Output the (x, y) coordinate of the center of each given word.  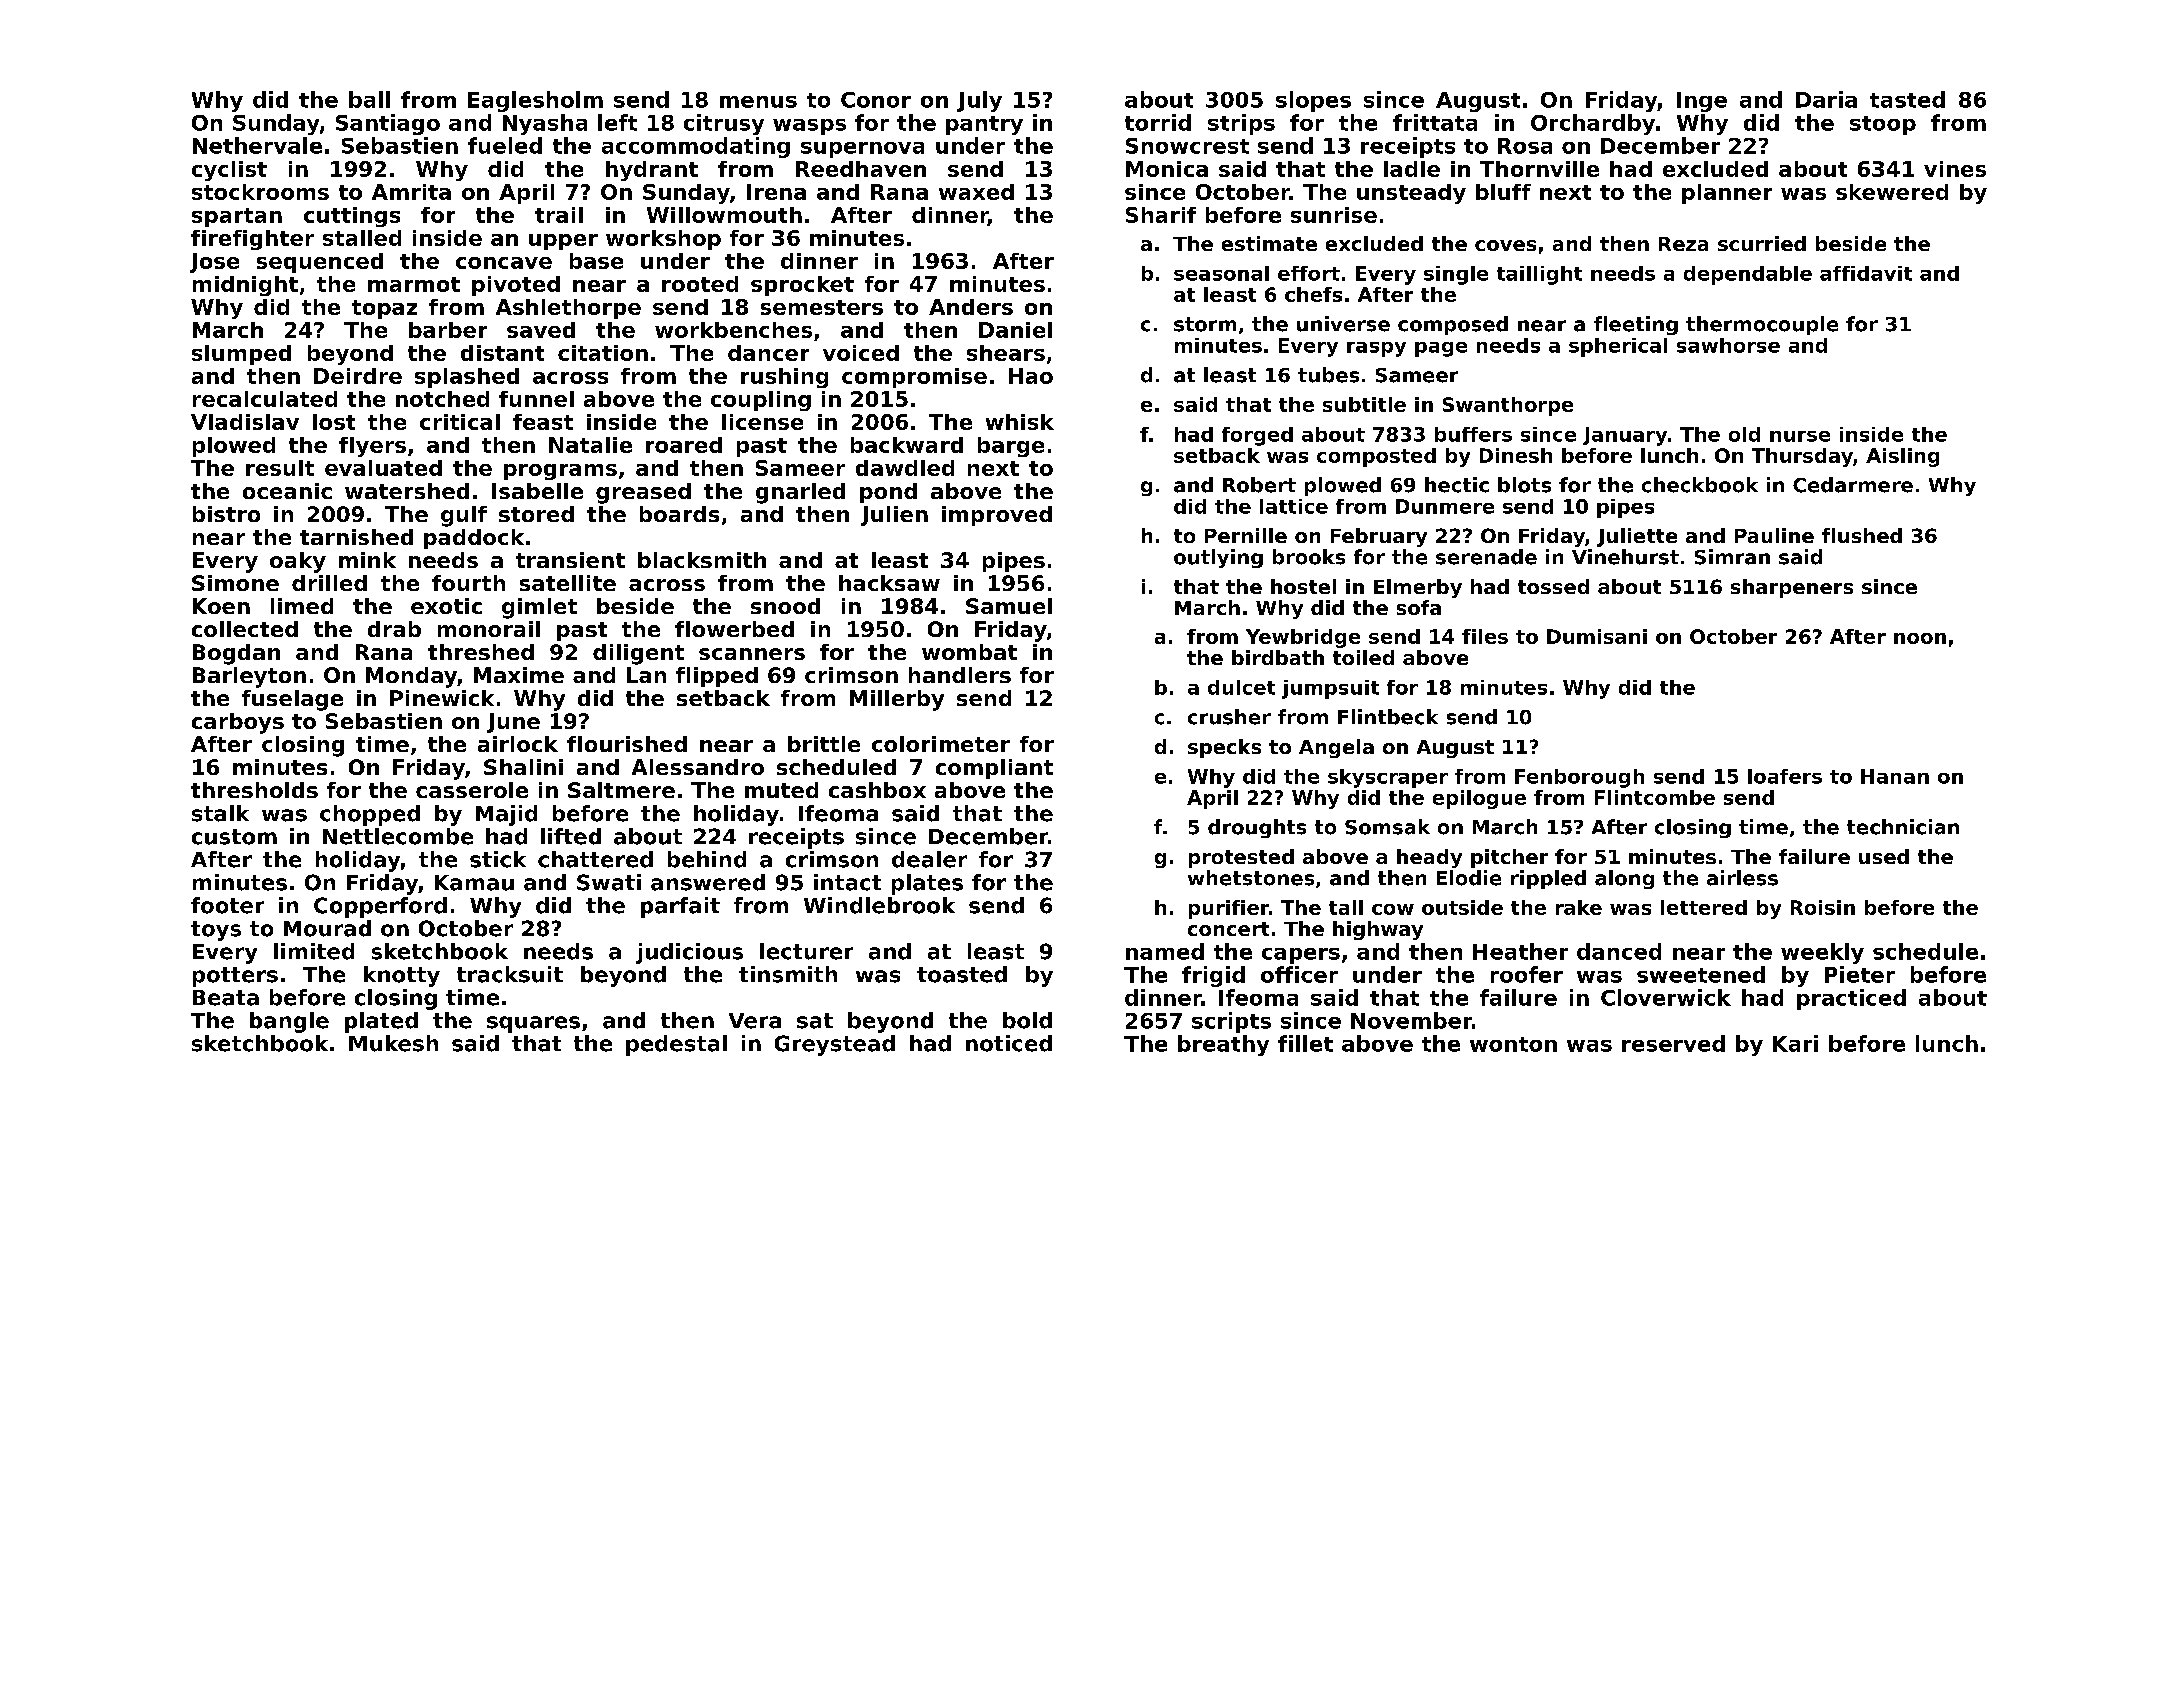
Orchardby (1593, 124)
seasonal (1221, 273)
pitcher (1509, 858)
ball (369, 99)
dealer (929, 859)
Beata (226, 998)
